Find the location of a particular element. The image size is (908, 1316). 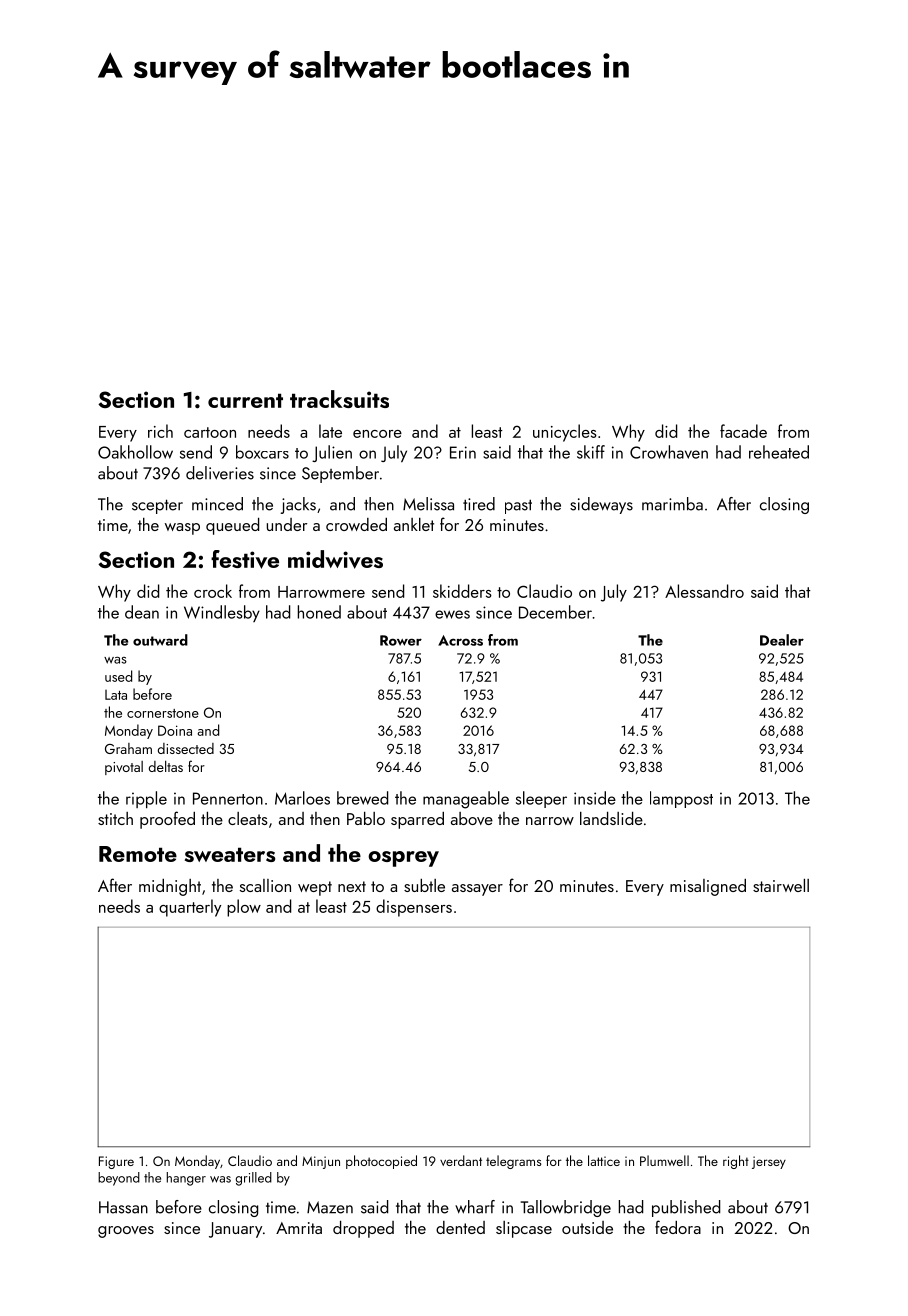

subtle is located at coordinates (424, 885).
